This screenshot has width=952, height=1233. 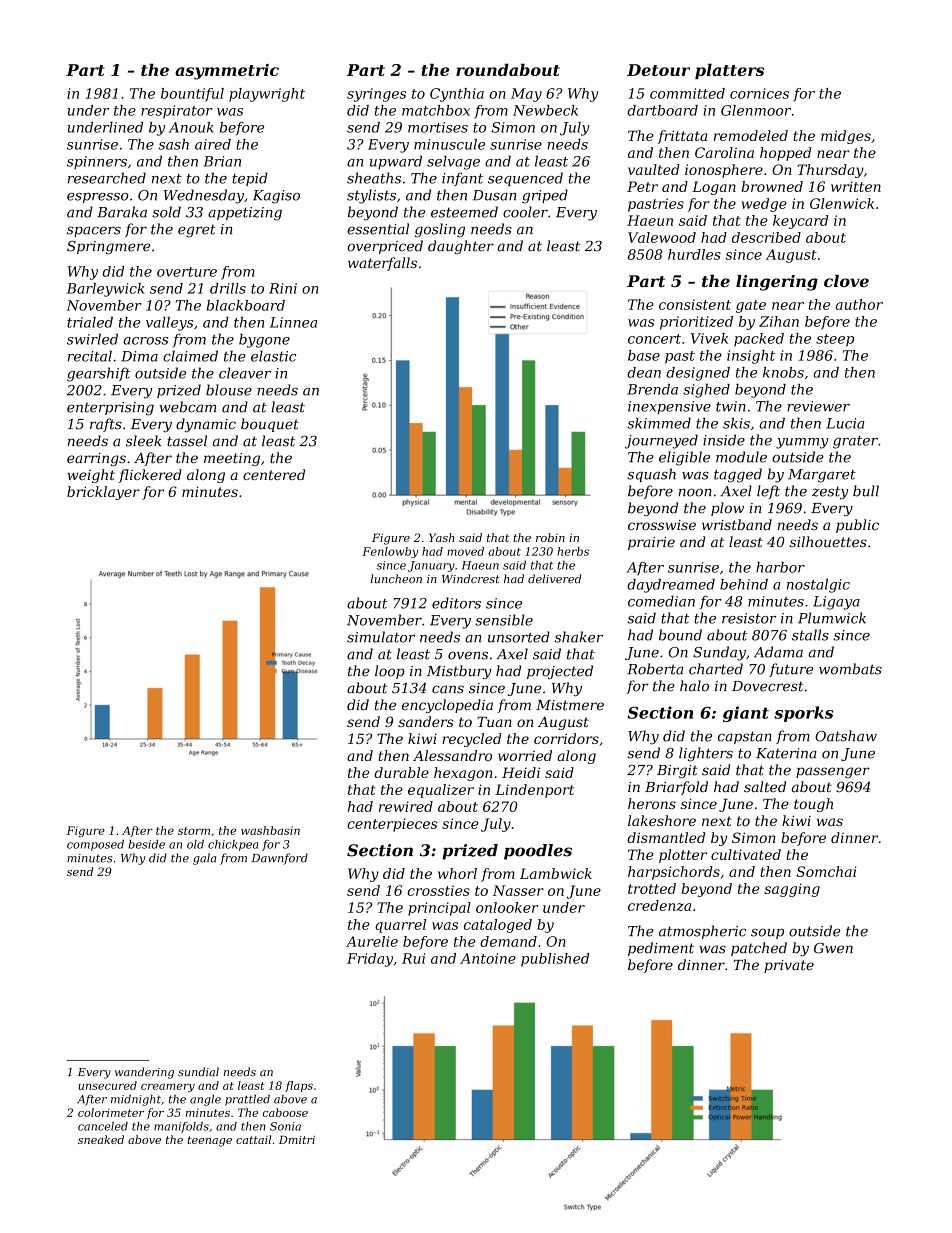 I want to click on Somchai, so click(x=826, y=871).
